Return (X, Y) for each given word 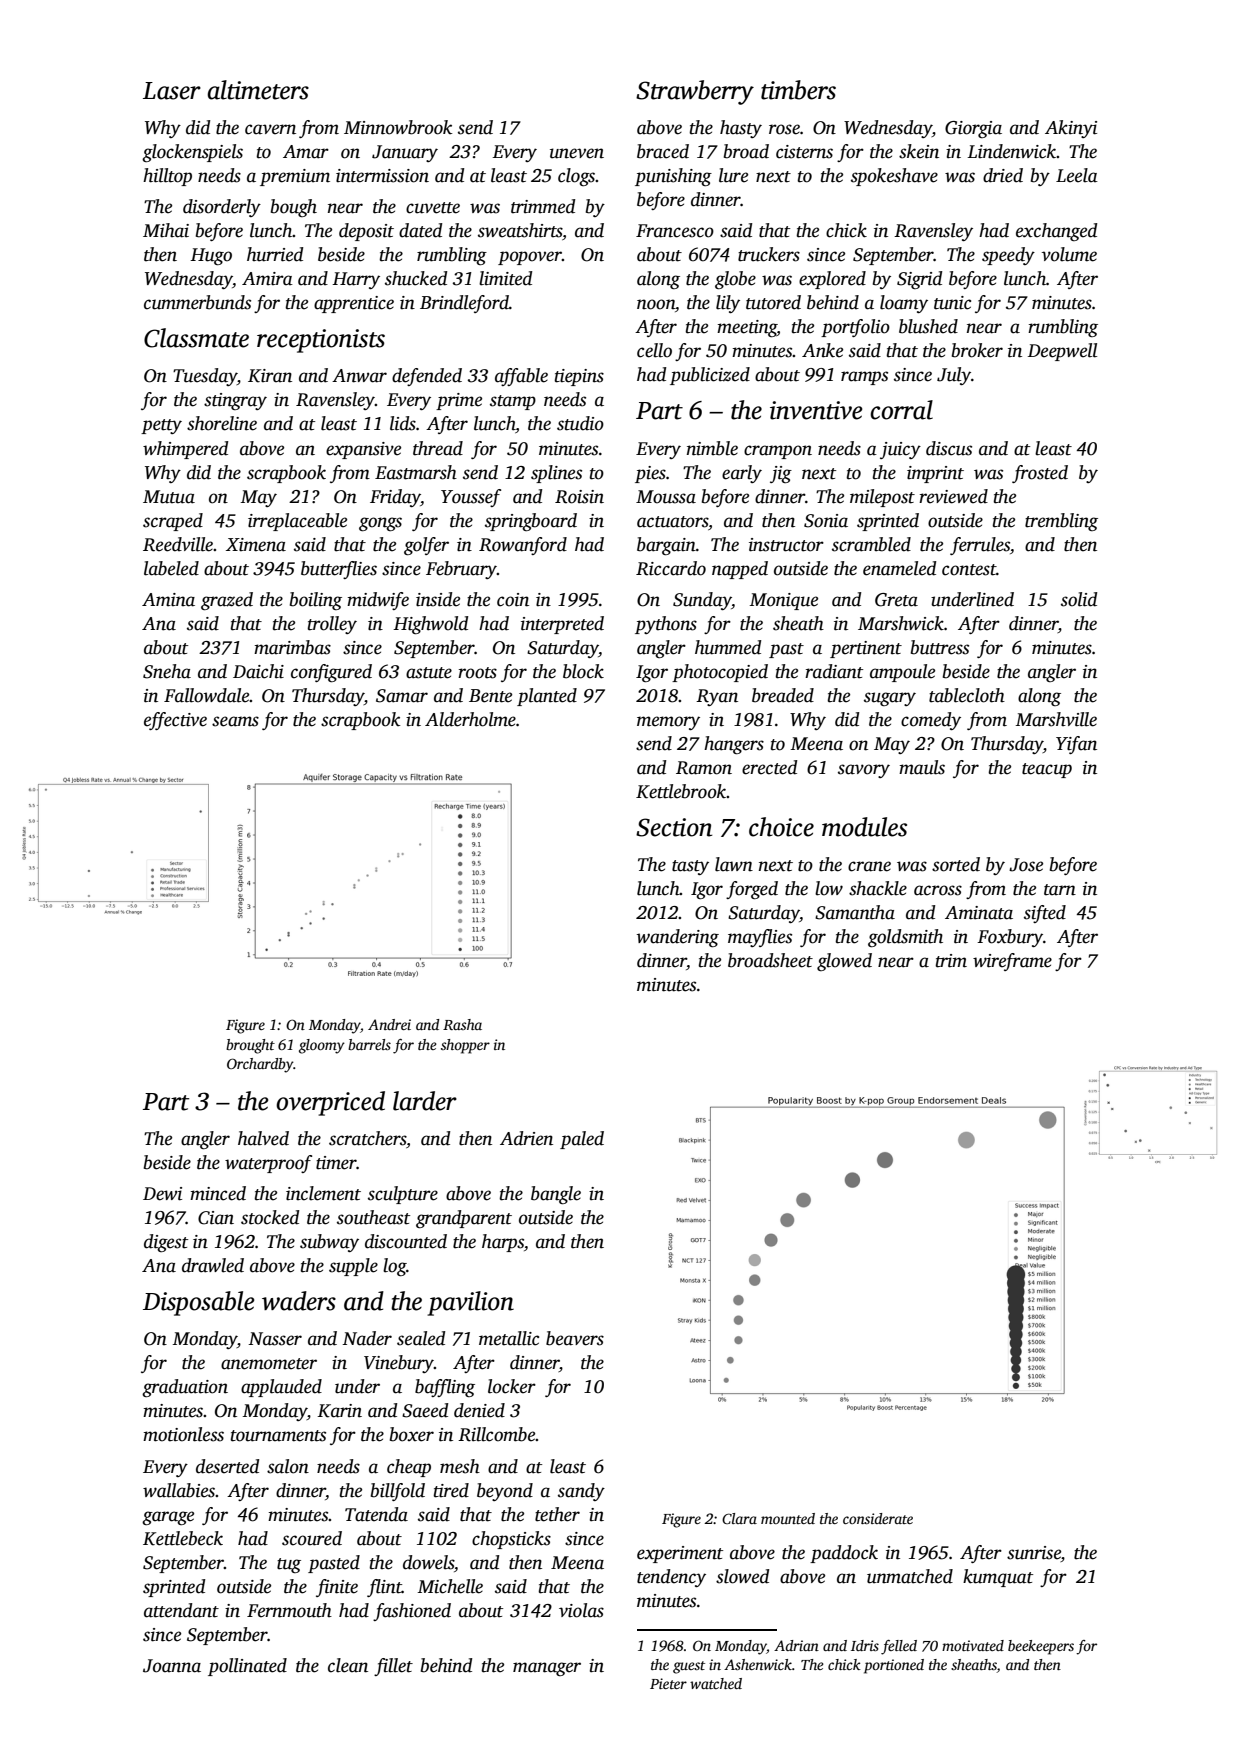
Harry (356, 280)
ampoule (902, 673)
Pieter (668, 1683)
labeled (171, 568)
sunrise (1034, 1553)
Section (674, 827)
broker (977, 350)
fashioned (412, 1612)
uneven (577, 153)
